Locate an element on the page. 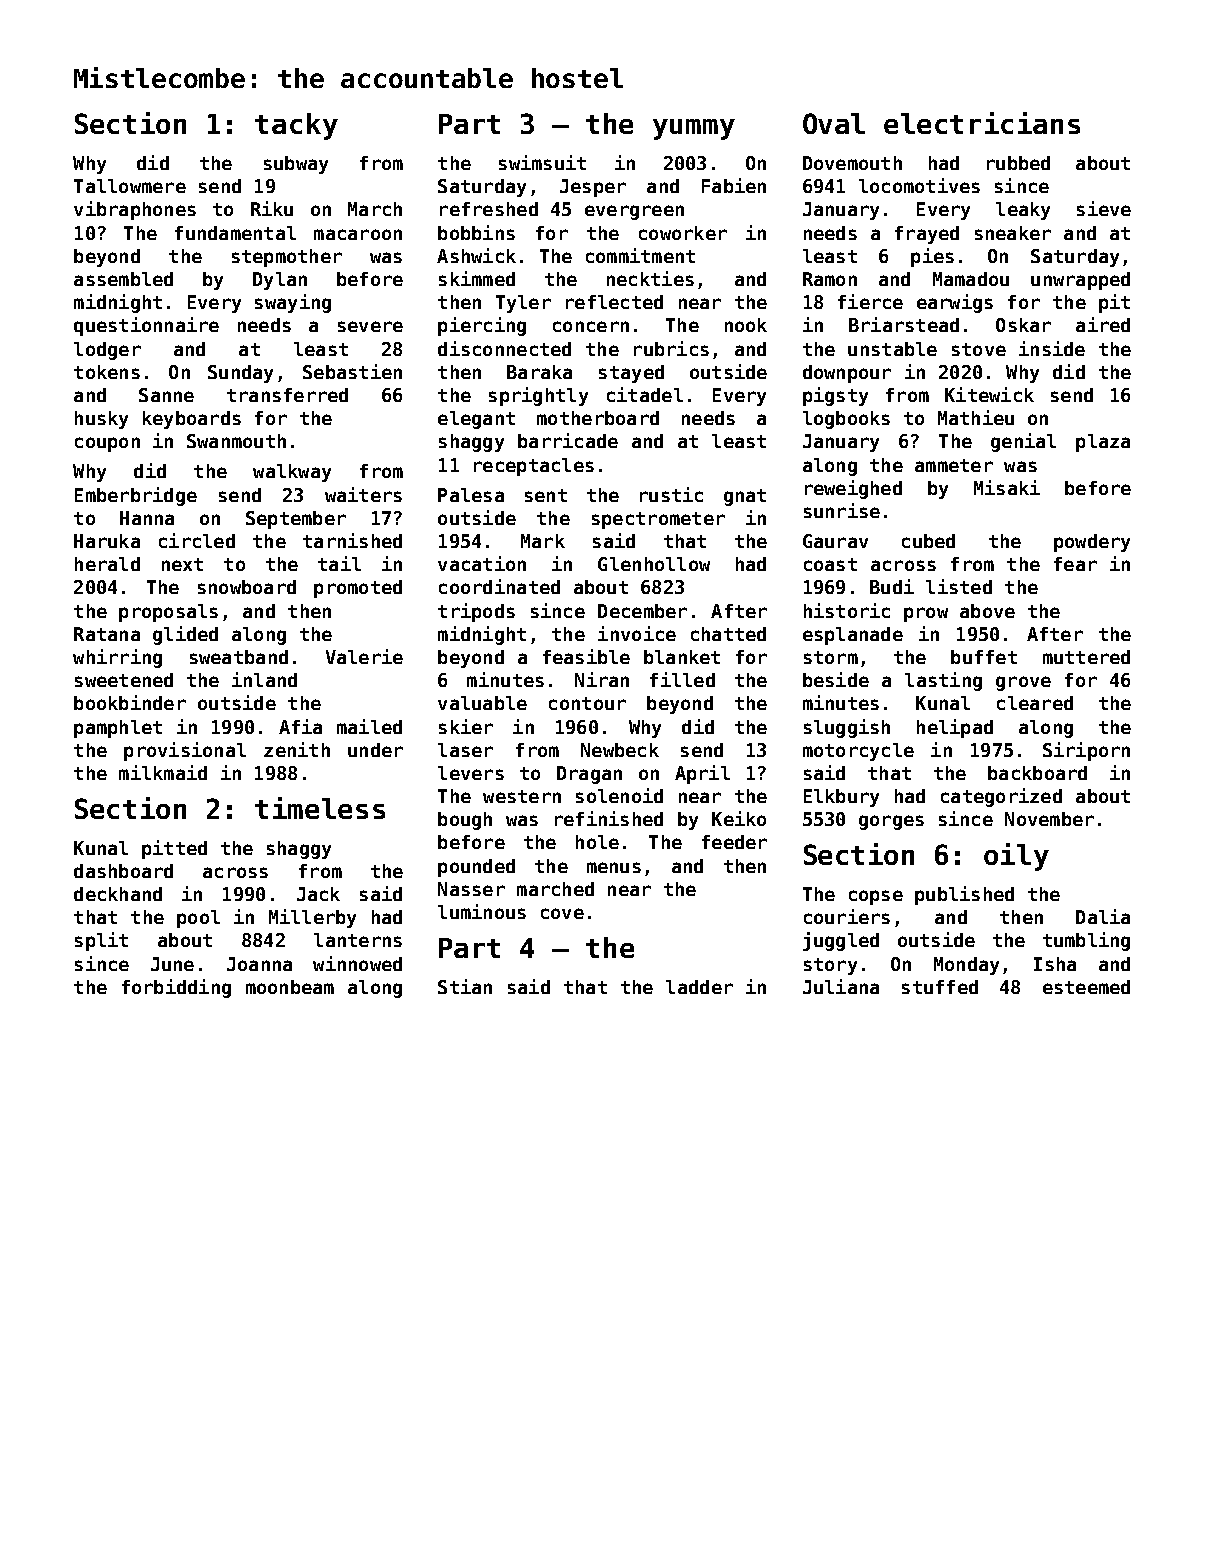  Oval is located at coordinates (834, 123).
